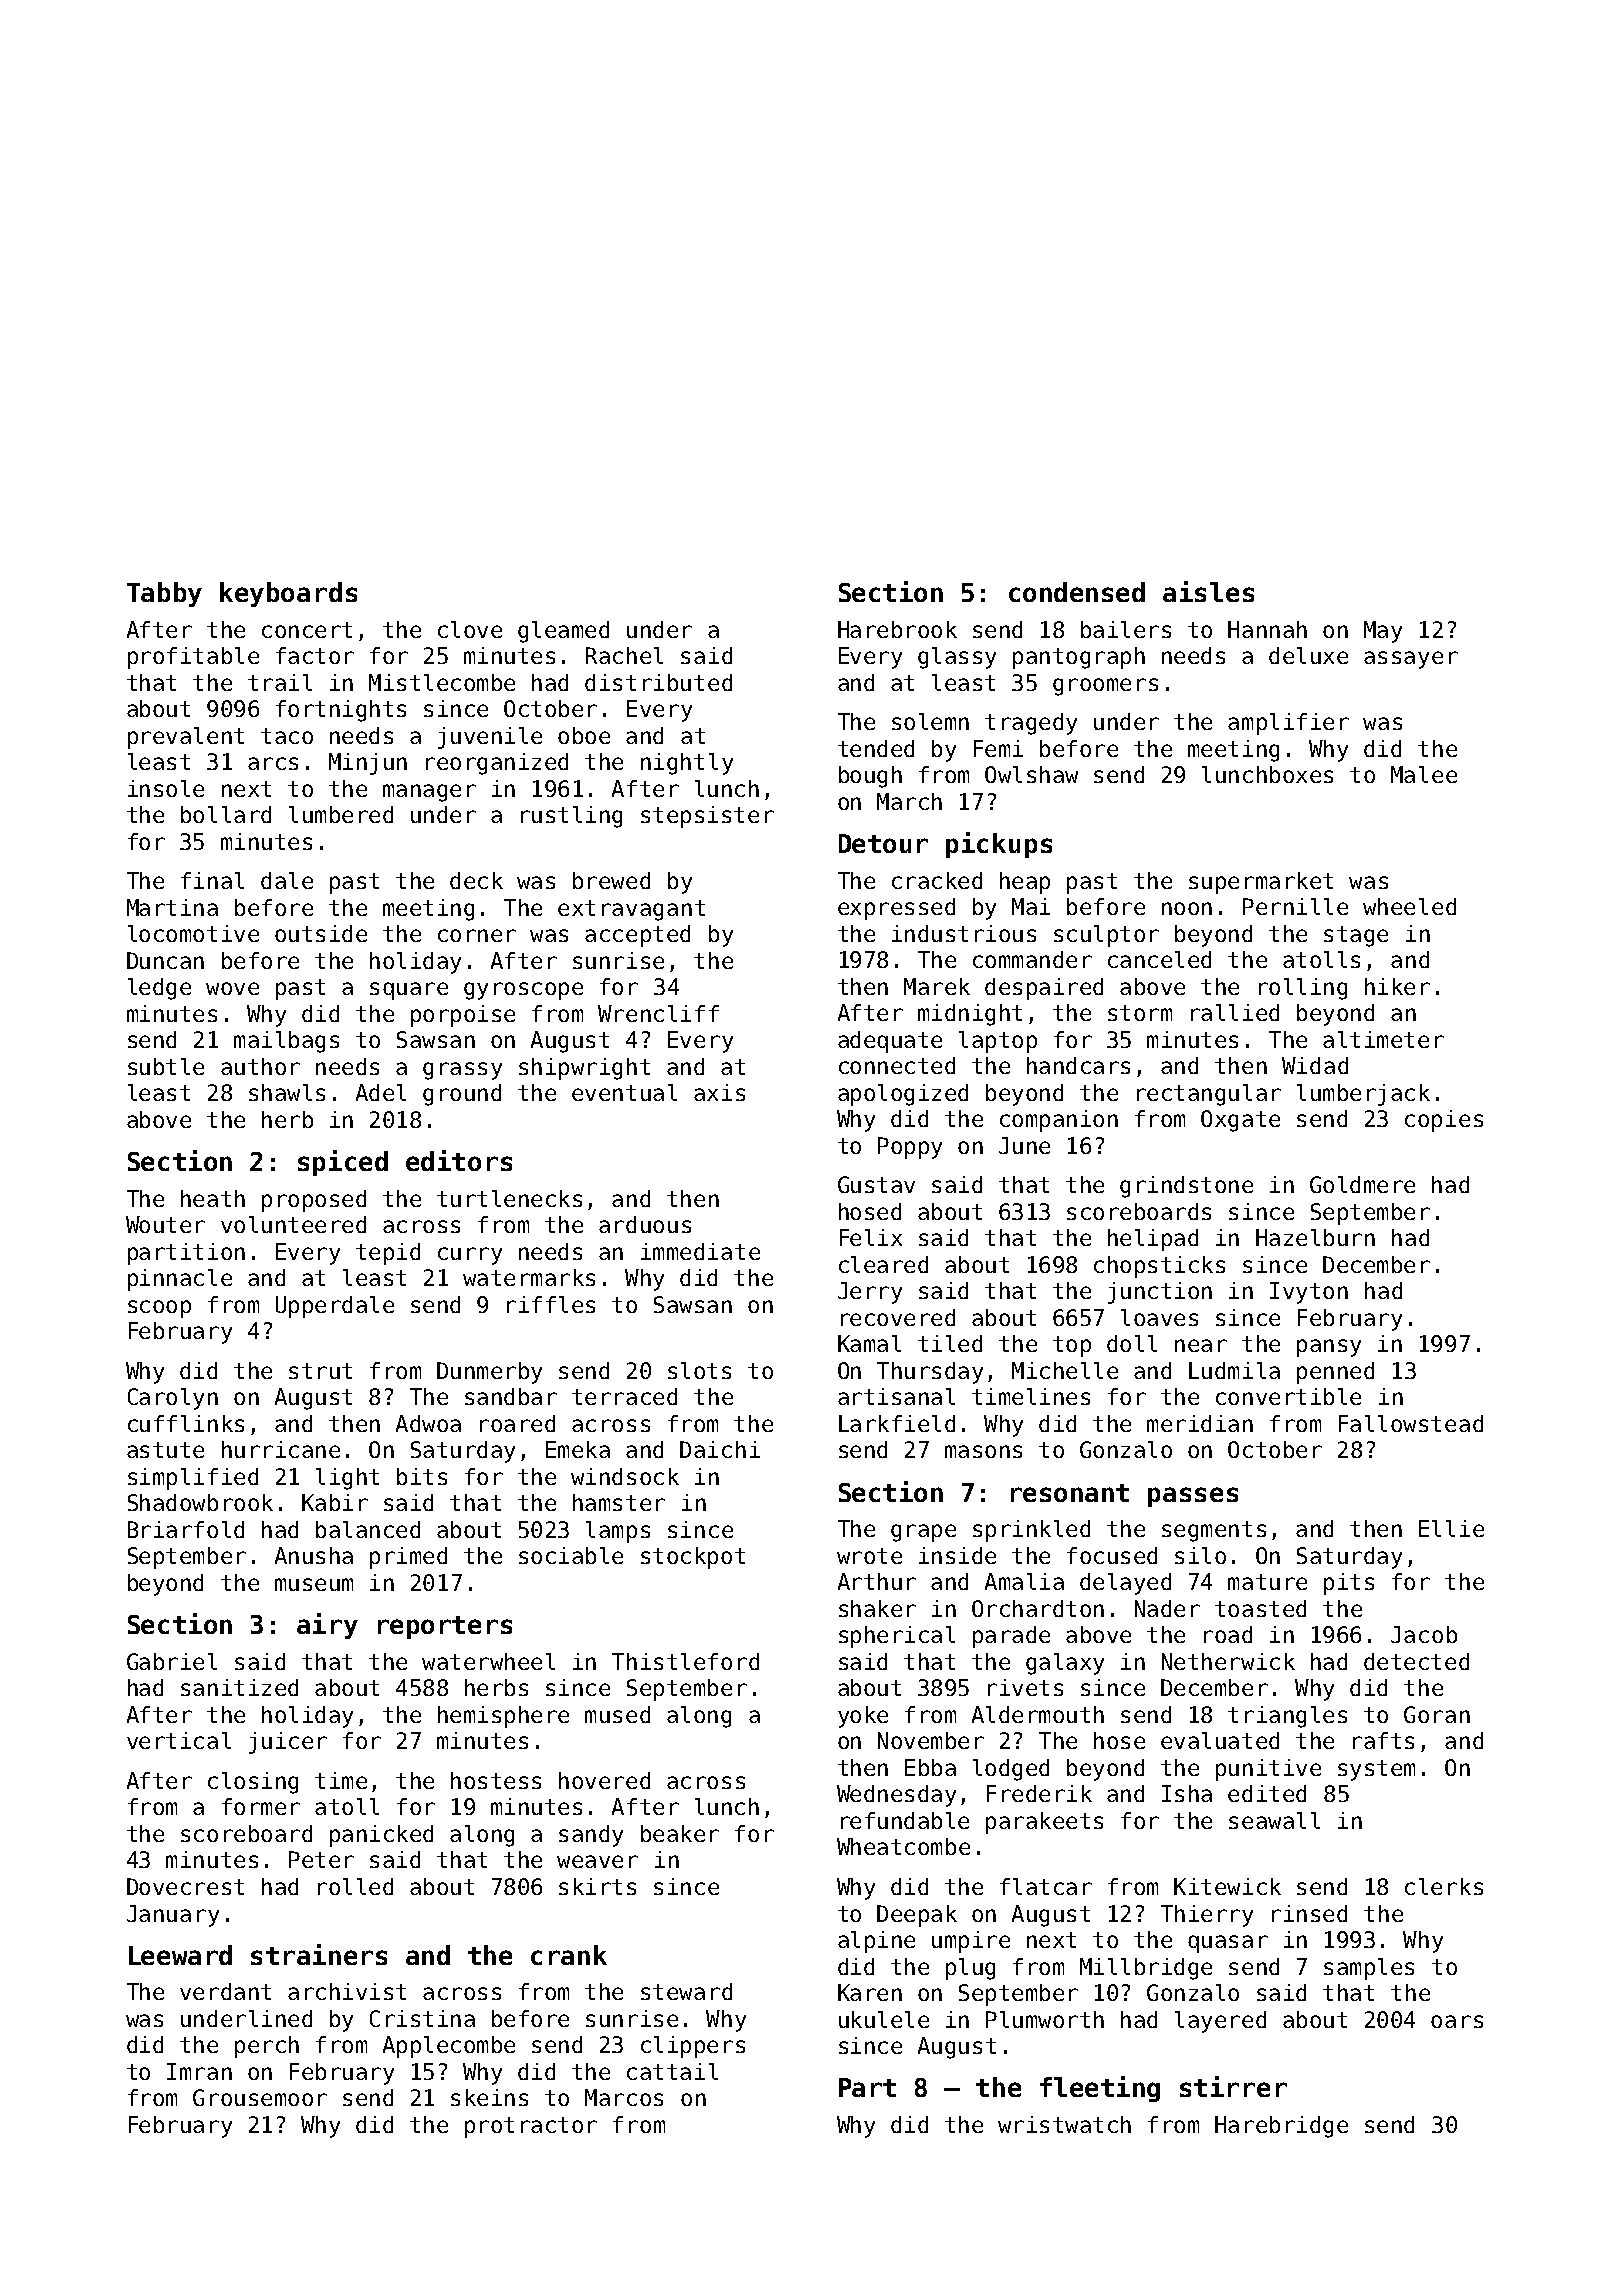 The width and height of the screenshot is (1620, 2292). I want to click on oboe, so click(584, 735).
